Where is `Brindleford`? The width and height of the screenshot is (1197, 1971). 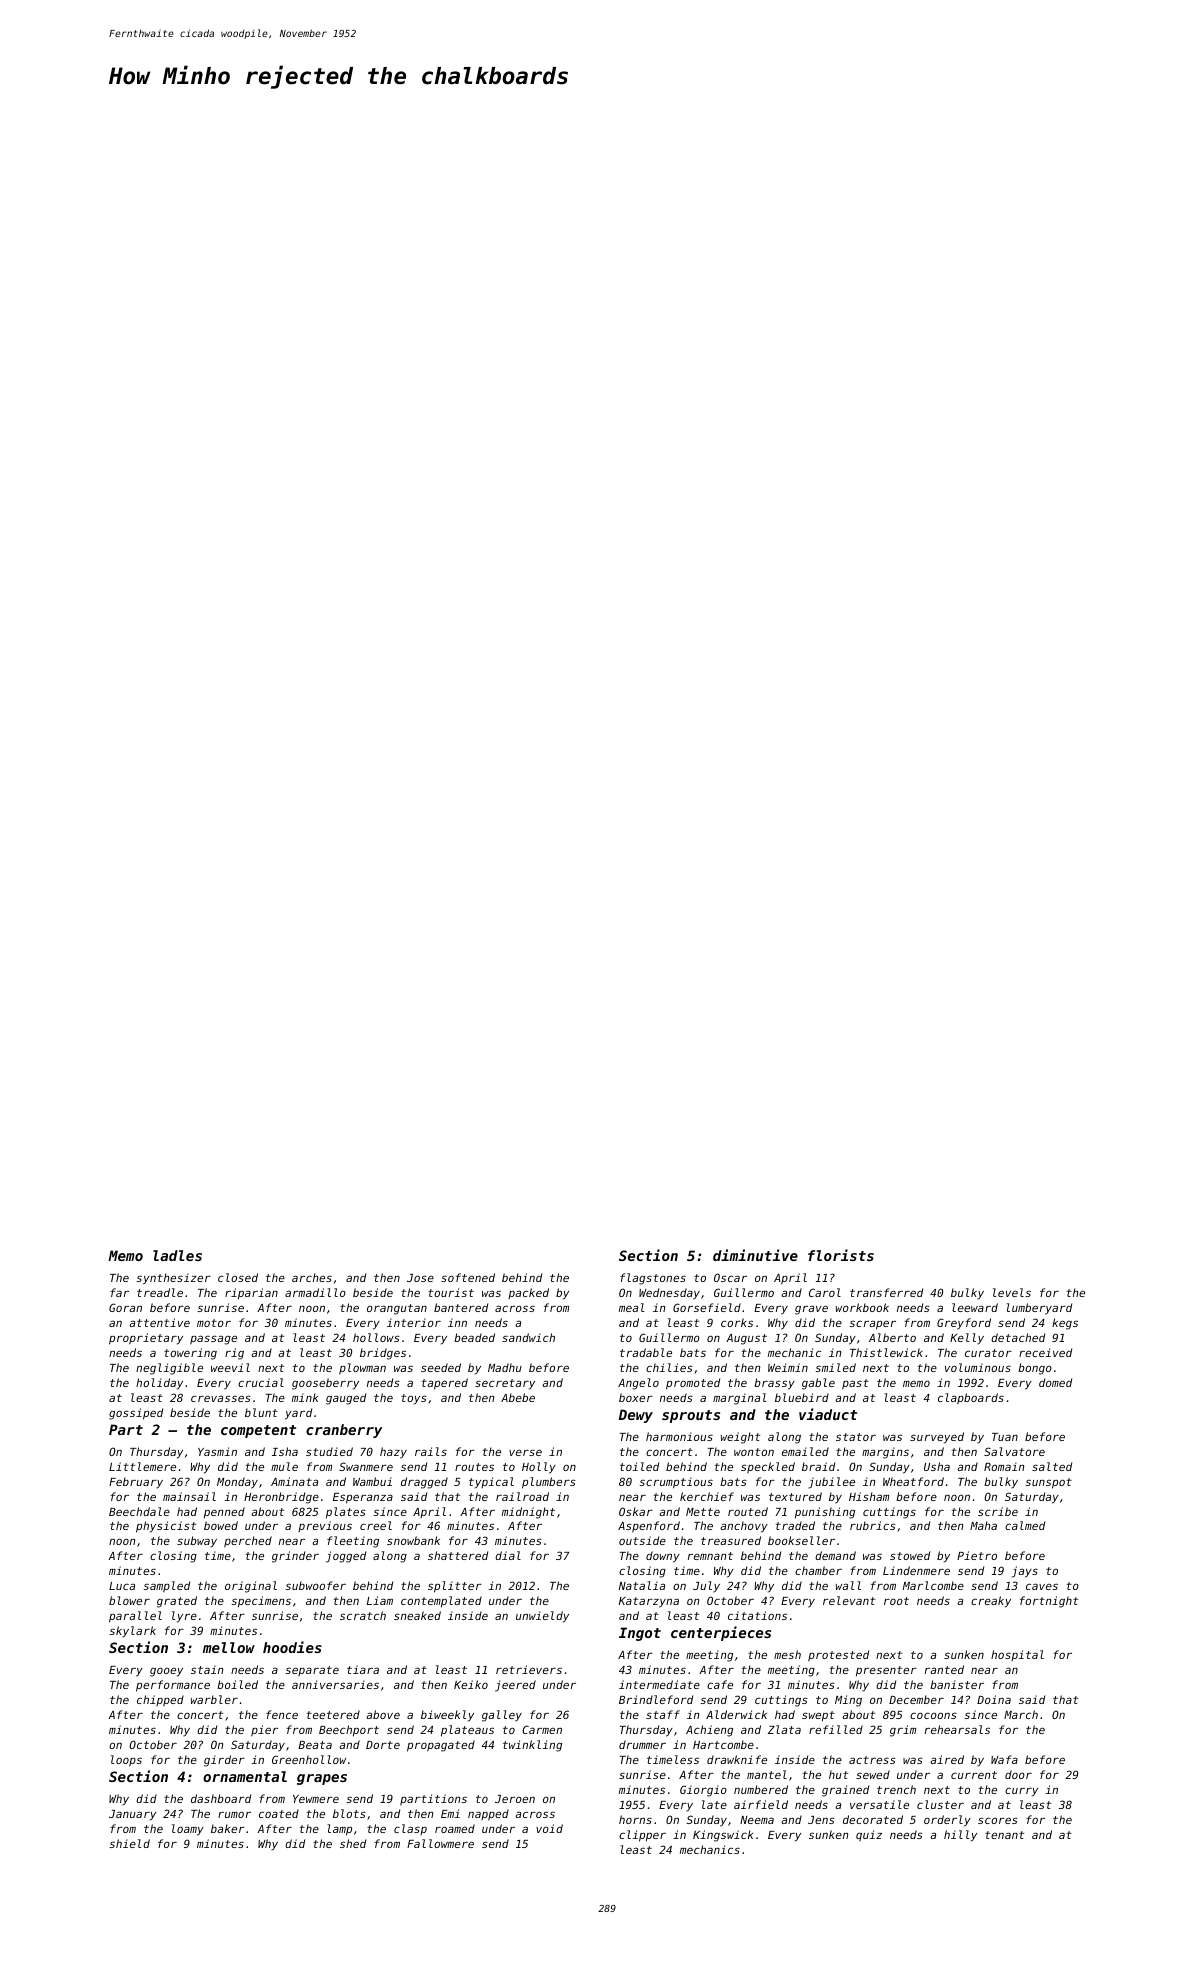 Brindleford is located at coordinates (656, 1699).
